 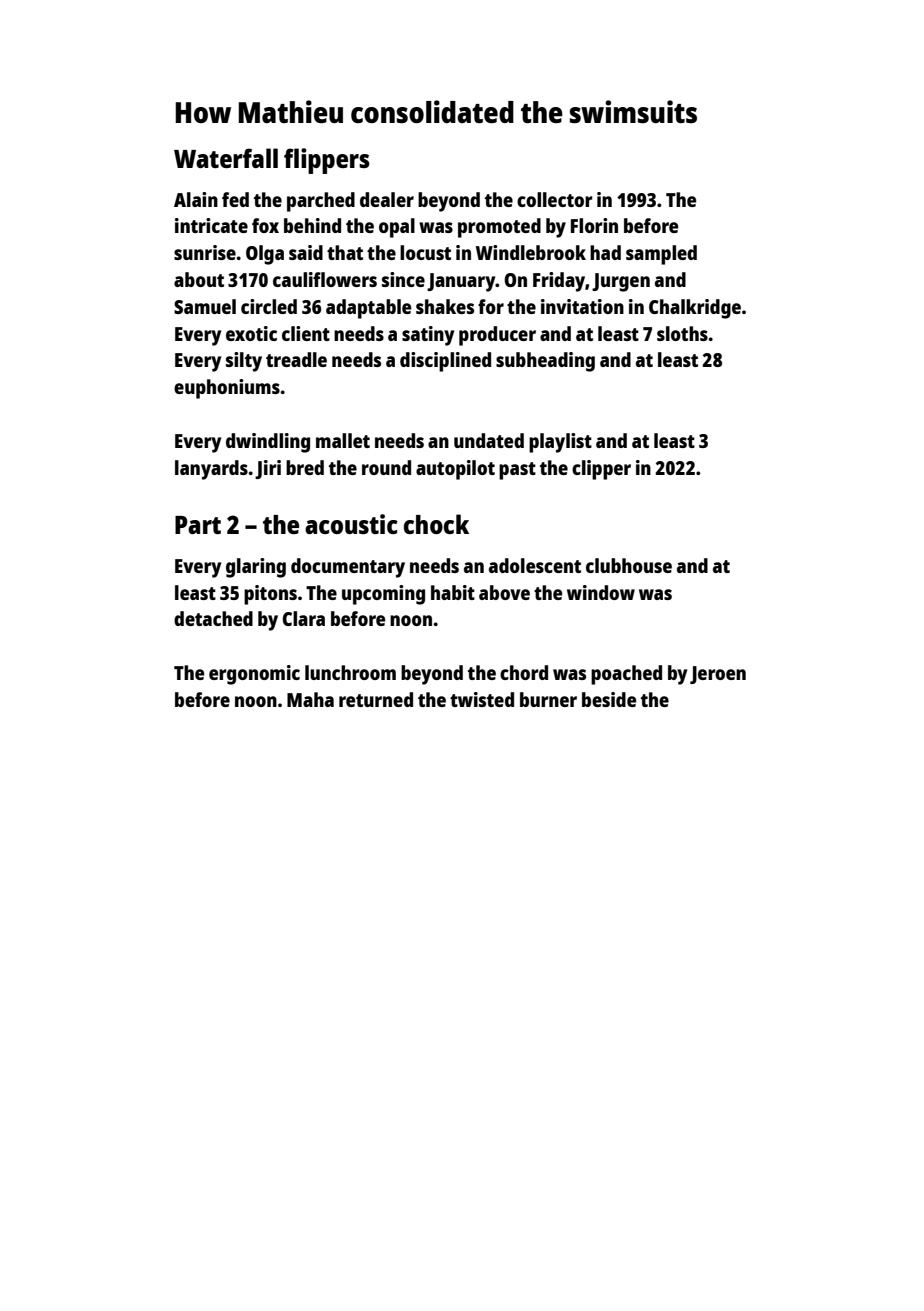 What do you see at coordinates (499, 228) in the screenshot?
I see `promoted` at bounding box center [499, 228].
